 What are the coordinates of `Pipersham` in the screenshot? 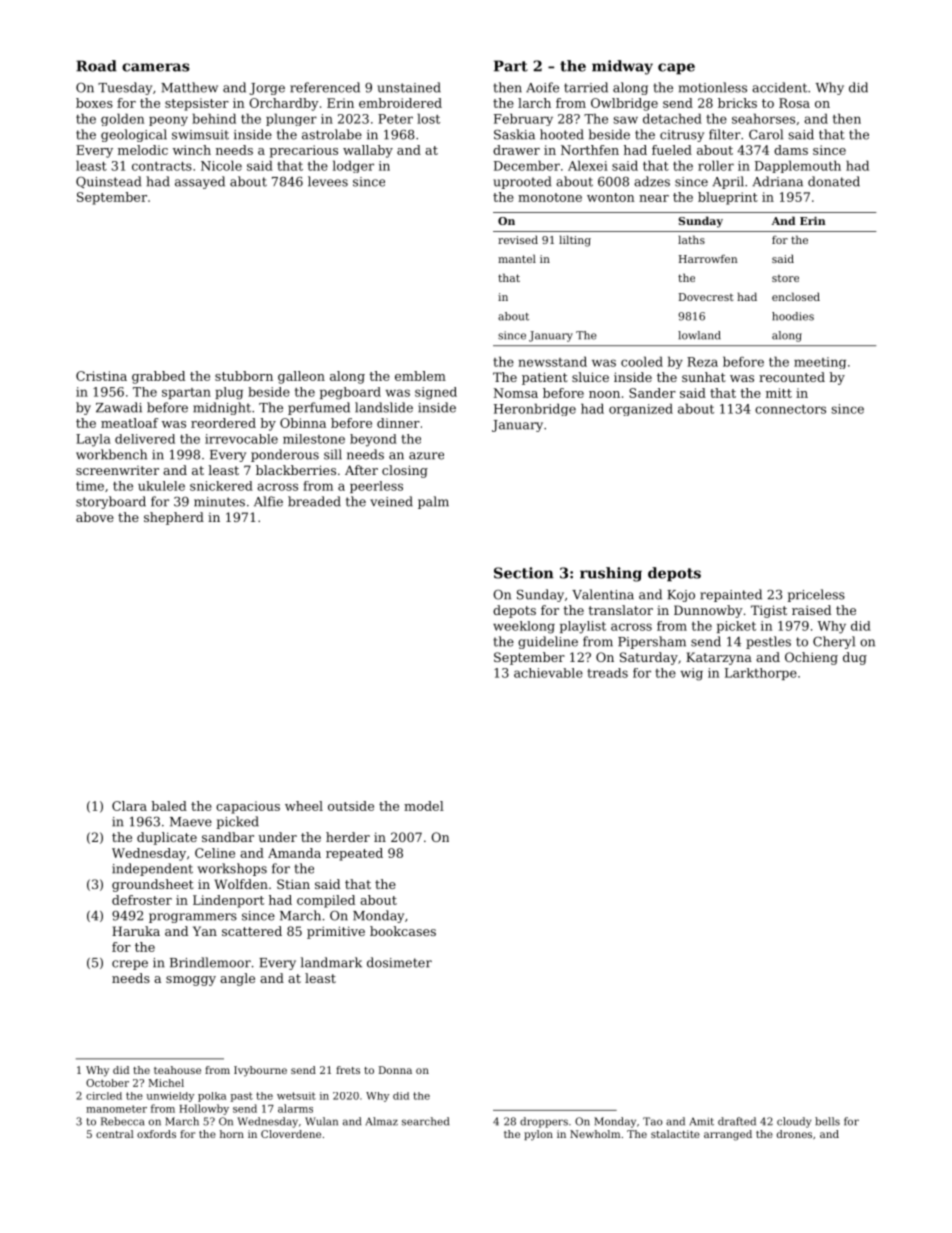 It's located at (652, 642).
